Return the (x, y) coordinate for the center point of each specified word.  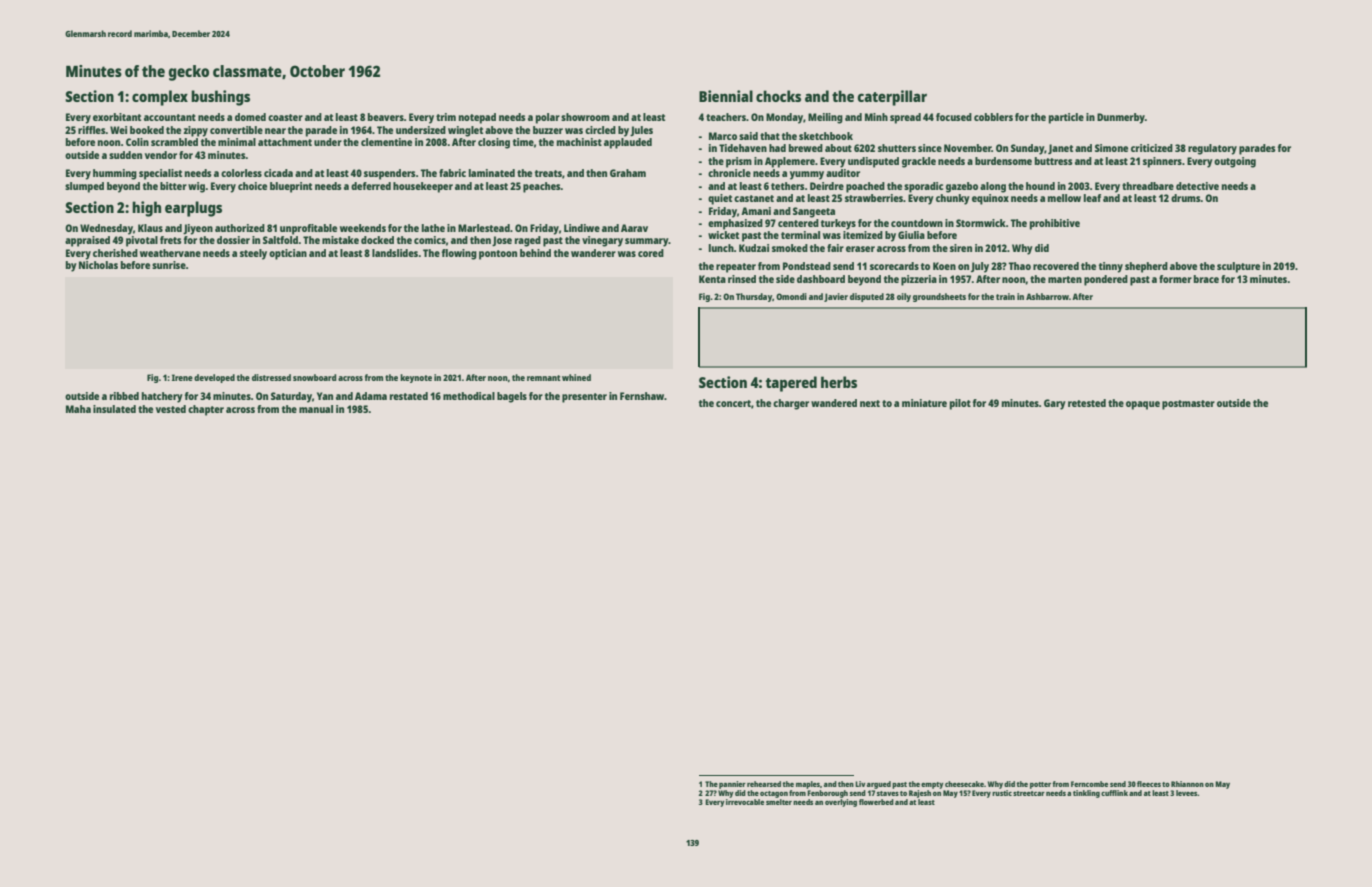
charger (791, 404)
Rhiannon (1187, 784)
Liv (860, 784)
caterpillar (892, 98)
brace (1206, 279)
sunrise (169, 265)
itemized (863, 235)
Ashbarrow (1047, 296)
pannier (732, 785)
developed (214, 378)
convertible (236, 130)
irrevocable (745, 802)
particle (1066, 118)
